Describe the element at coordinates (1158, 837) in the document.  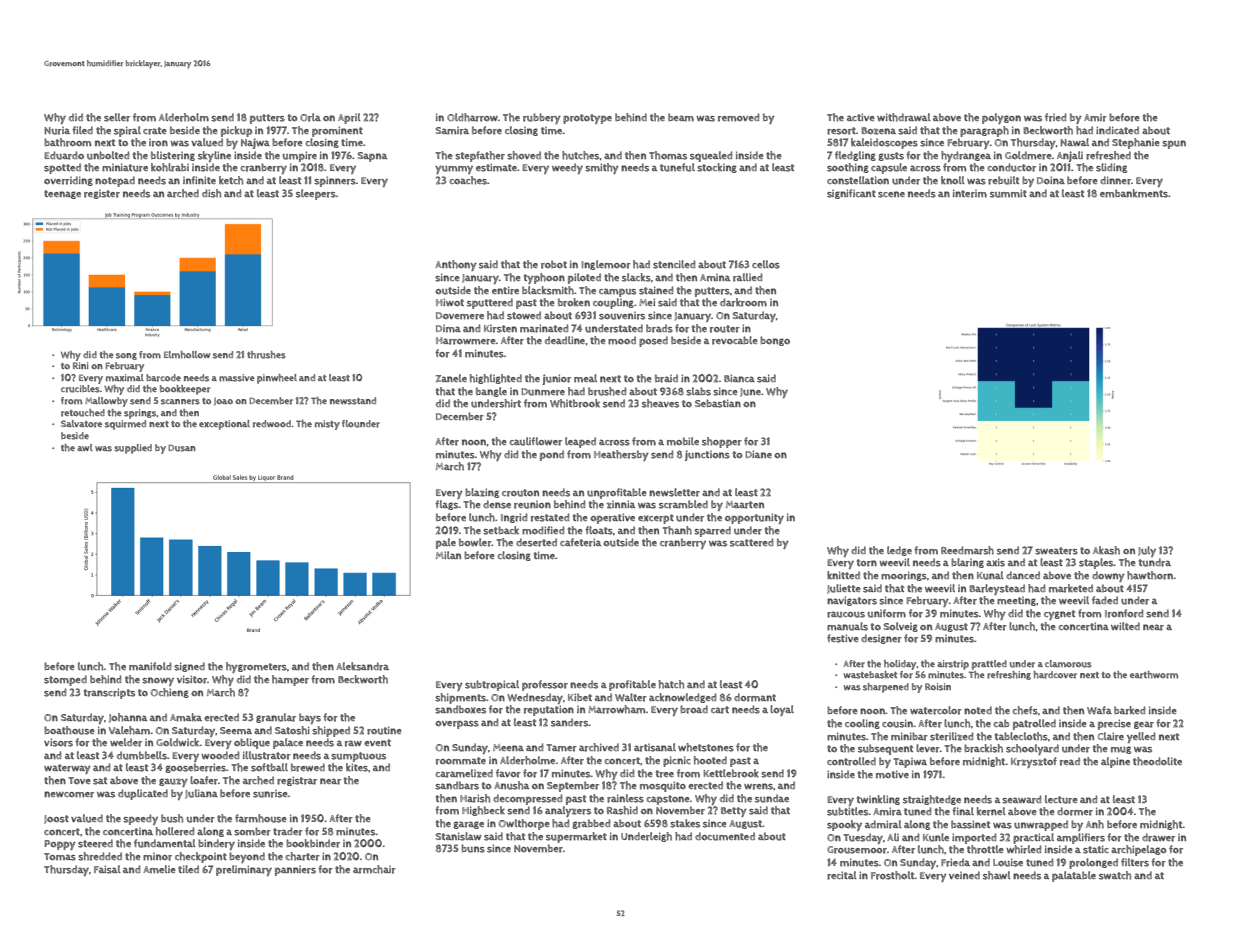
I see `drawer` at that location.
